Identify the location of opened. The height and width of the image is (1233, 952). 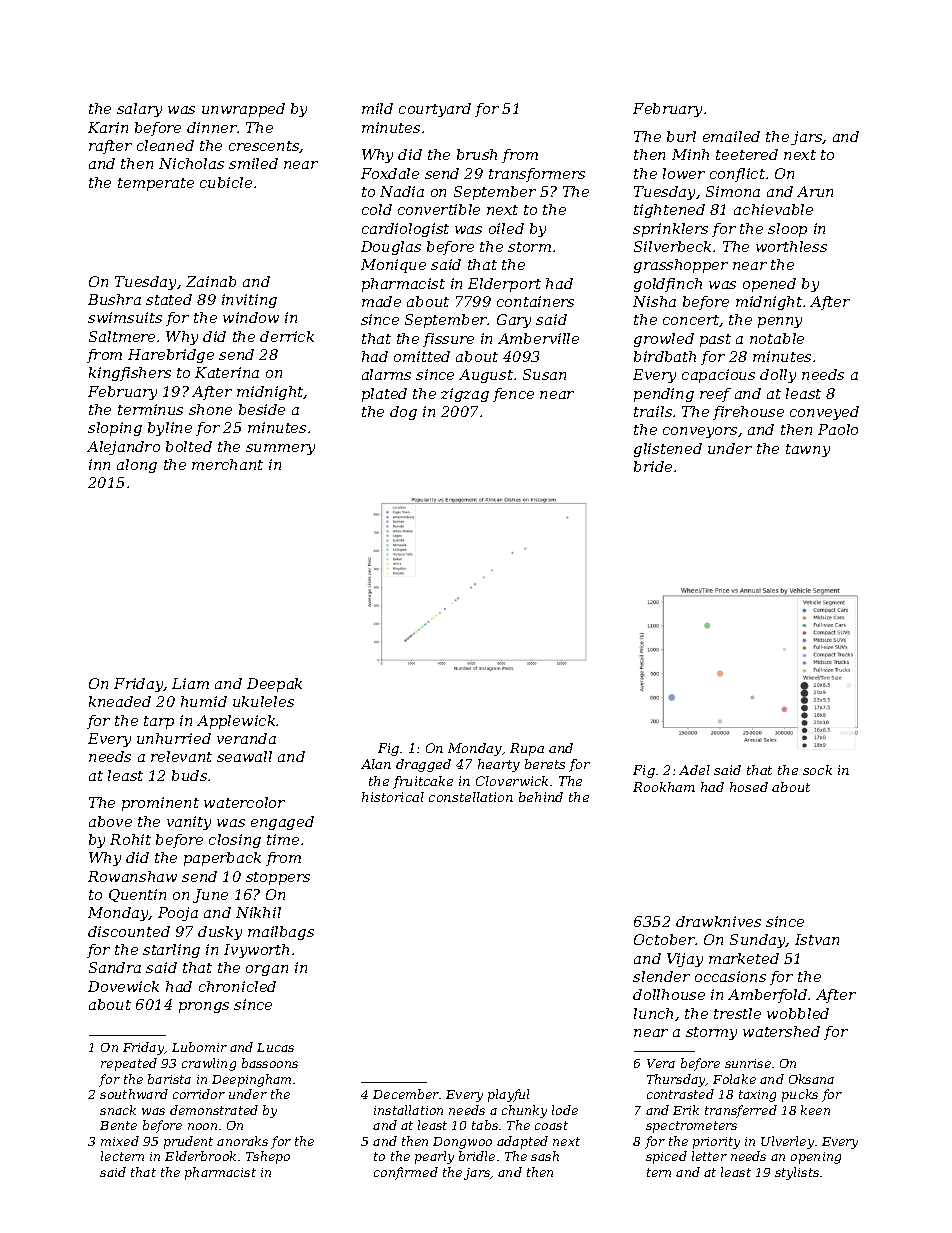
(769, 285).
